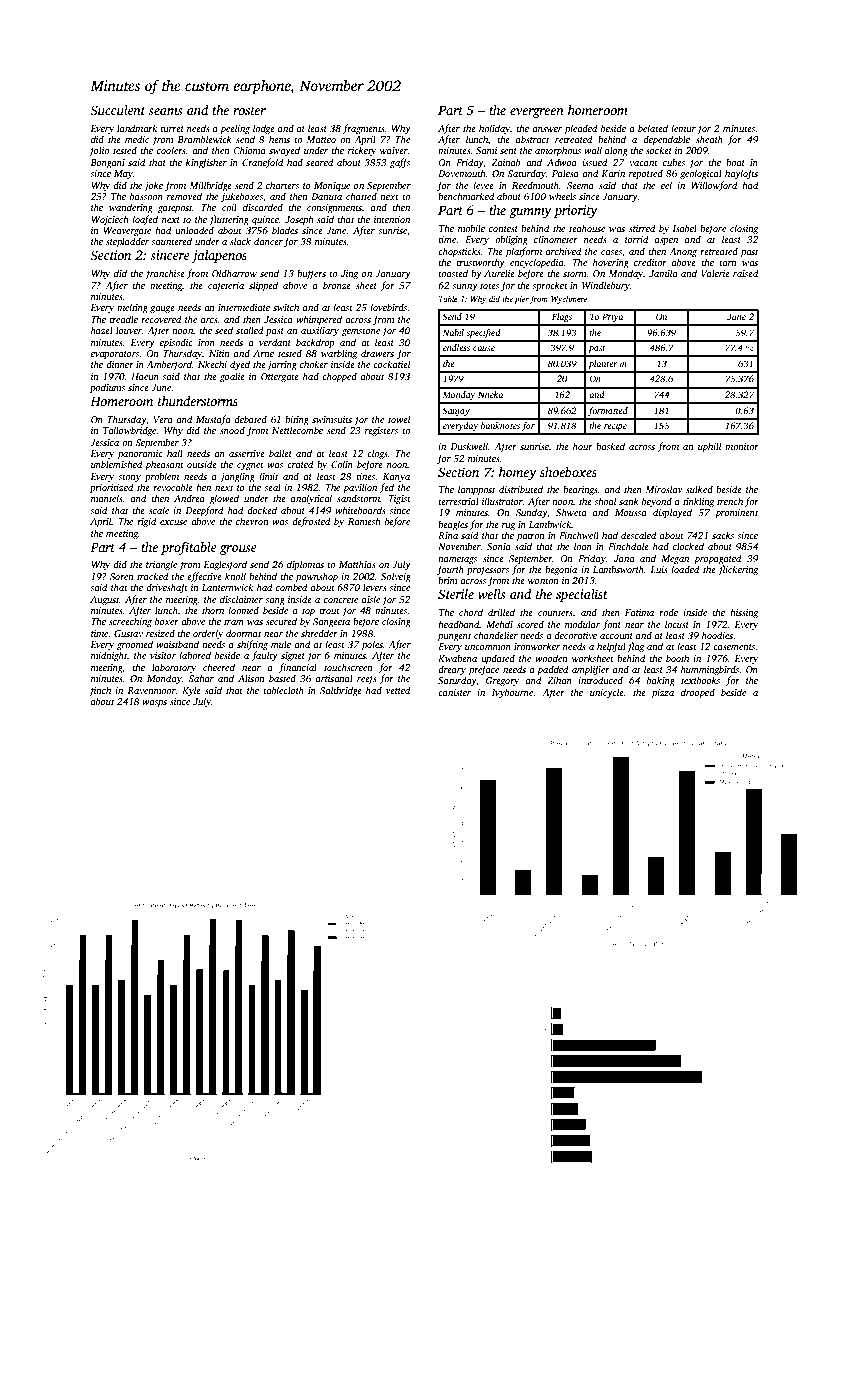 The image size is (849, 1400). What do you see at coordinates (137, 139) in the screenshot?
I see `medic` at bounding box center [137, 139].
